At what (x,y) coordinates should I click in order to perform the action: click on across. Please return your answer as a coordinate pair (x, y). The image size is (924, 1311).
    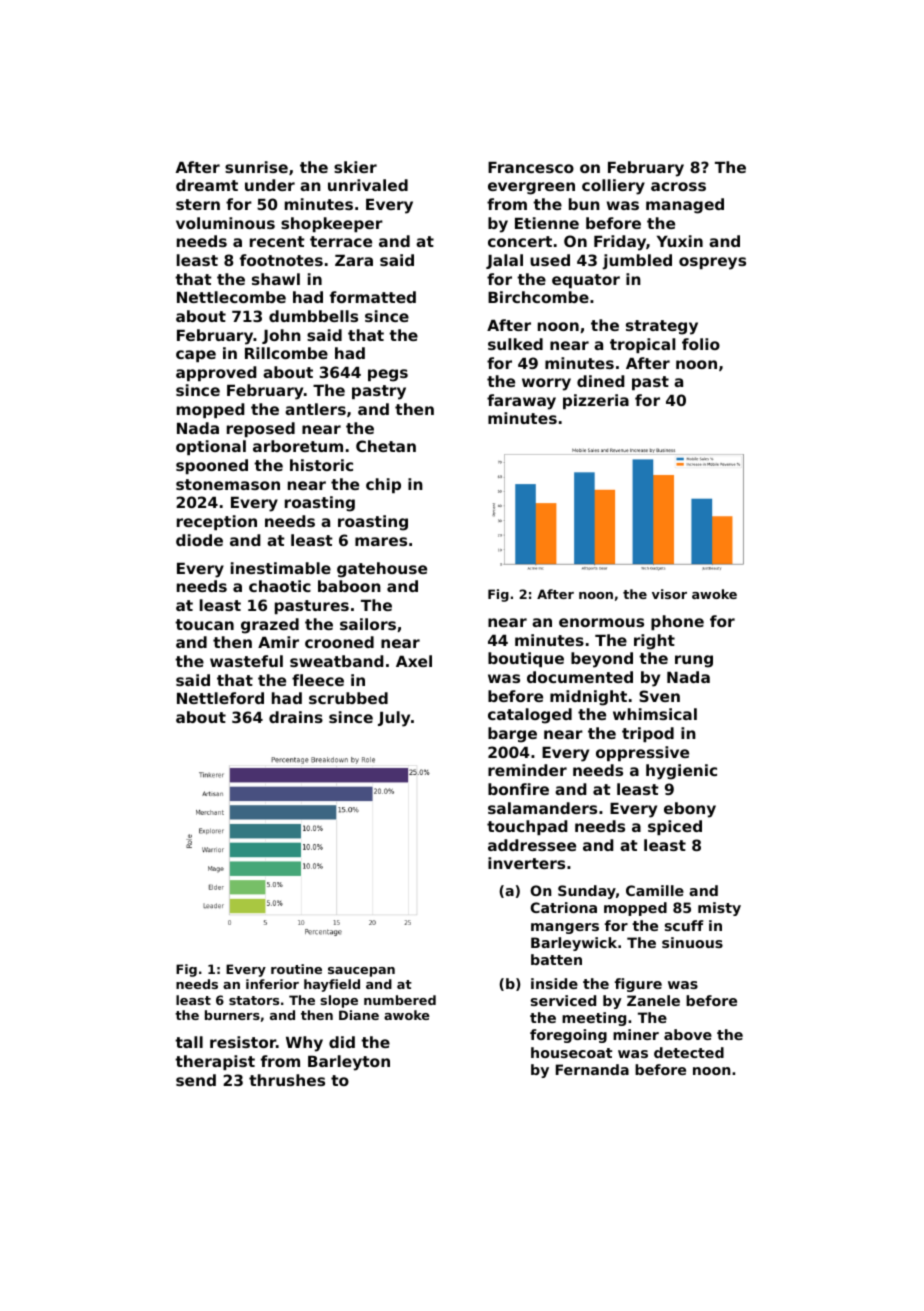
    Looking at the image, I should click on (678, 186).
